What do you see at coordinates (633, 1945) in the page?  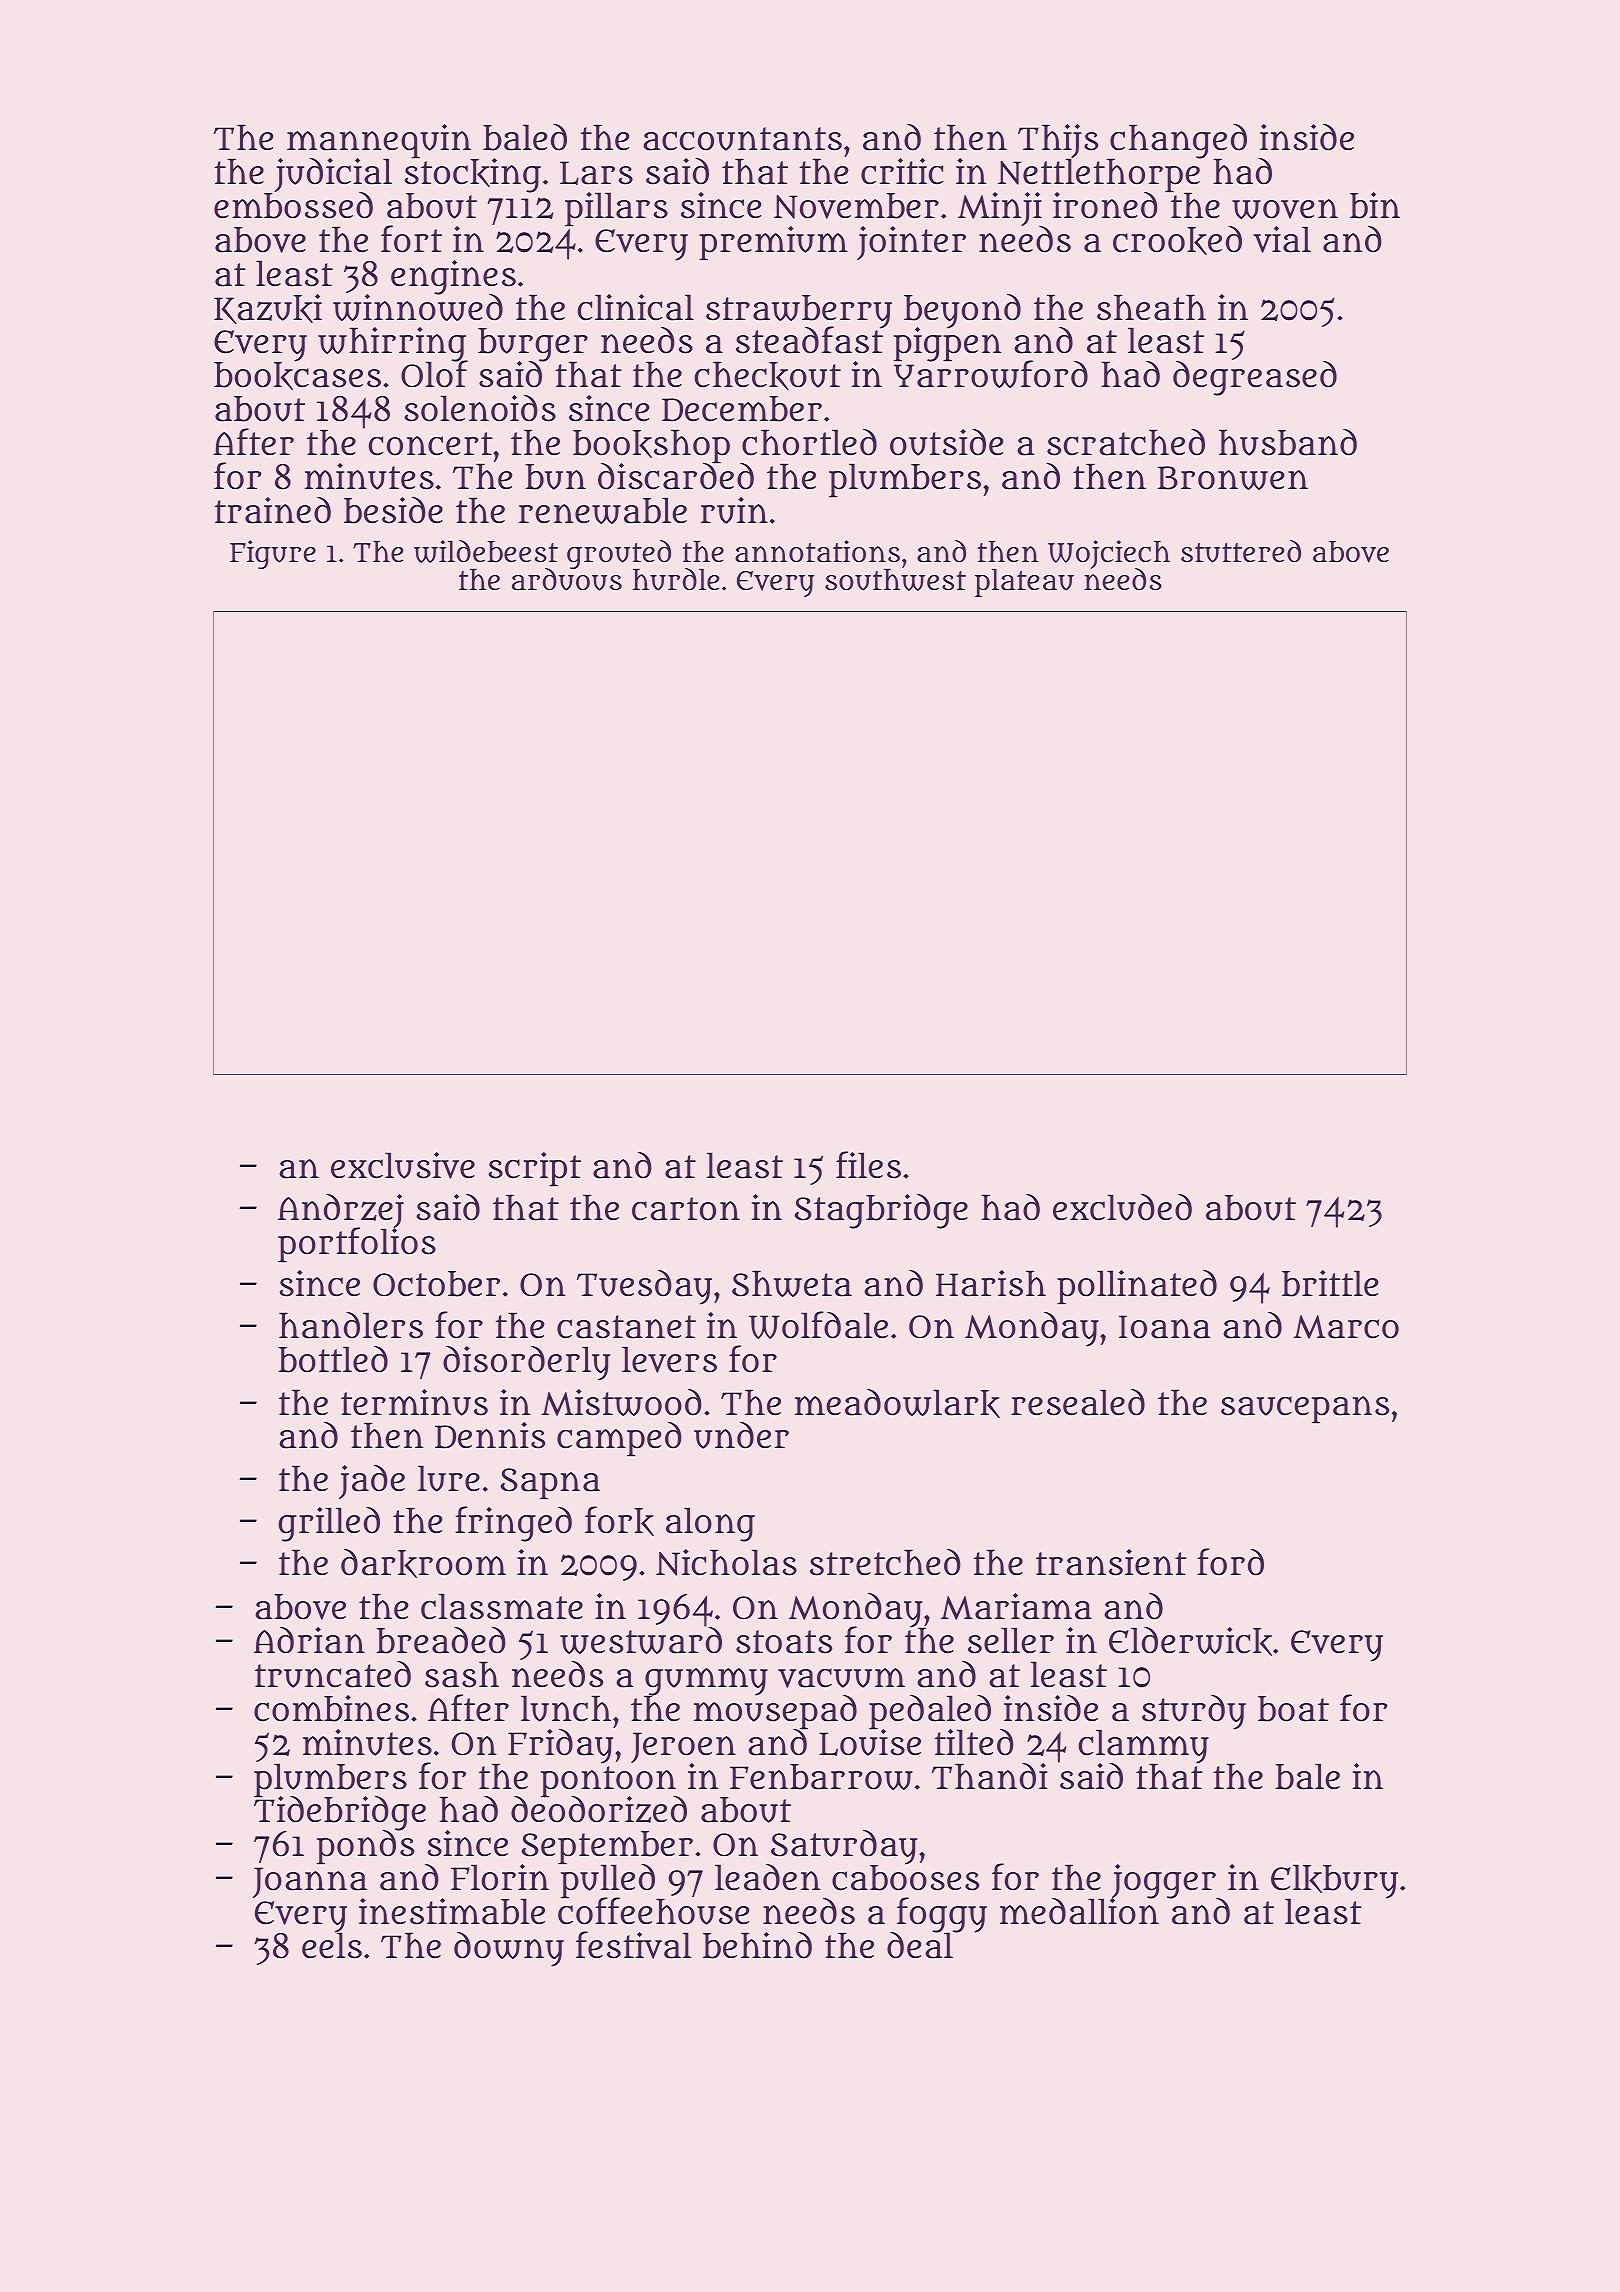 I see `festival` at bounding box center [633, 1945].
